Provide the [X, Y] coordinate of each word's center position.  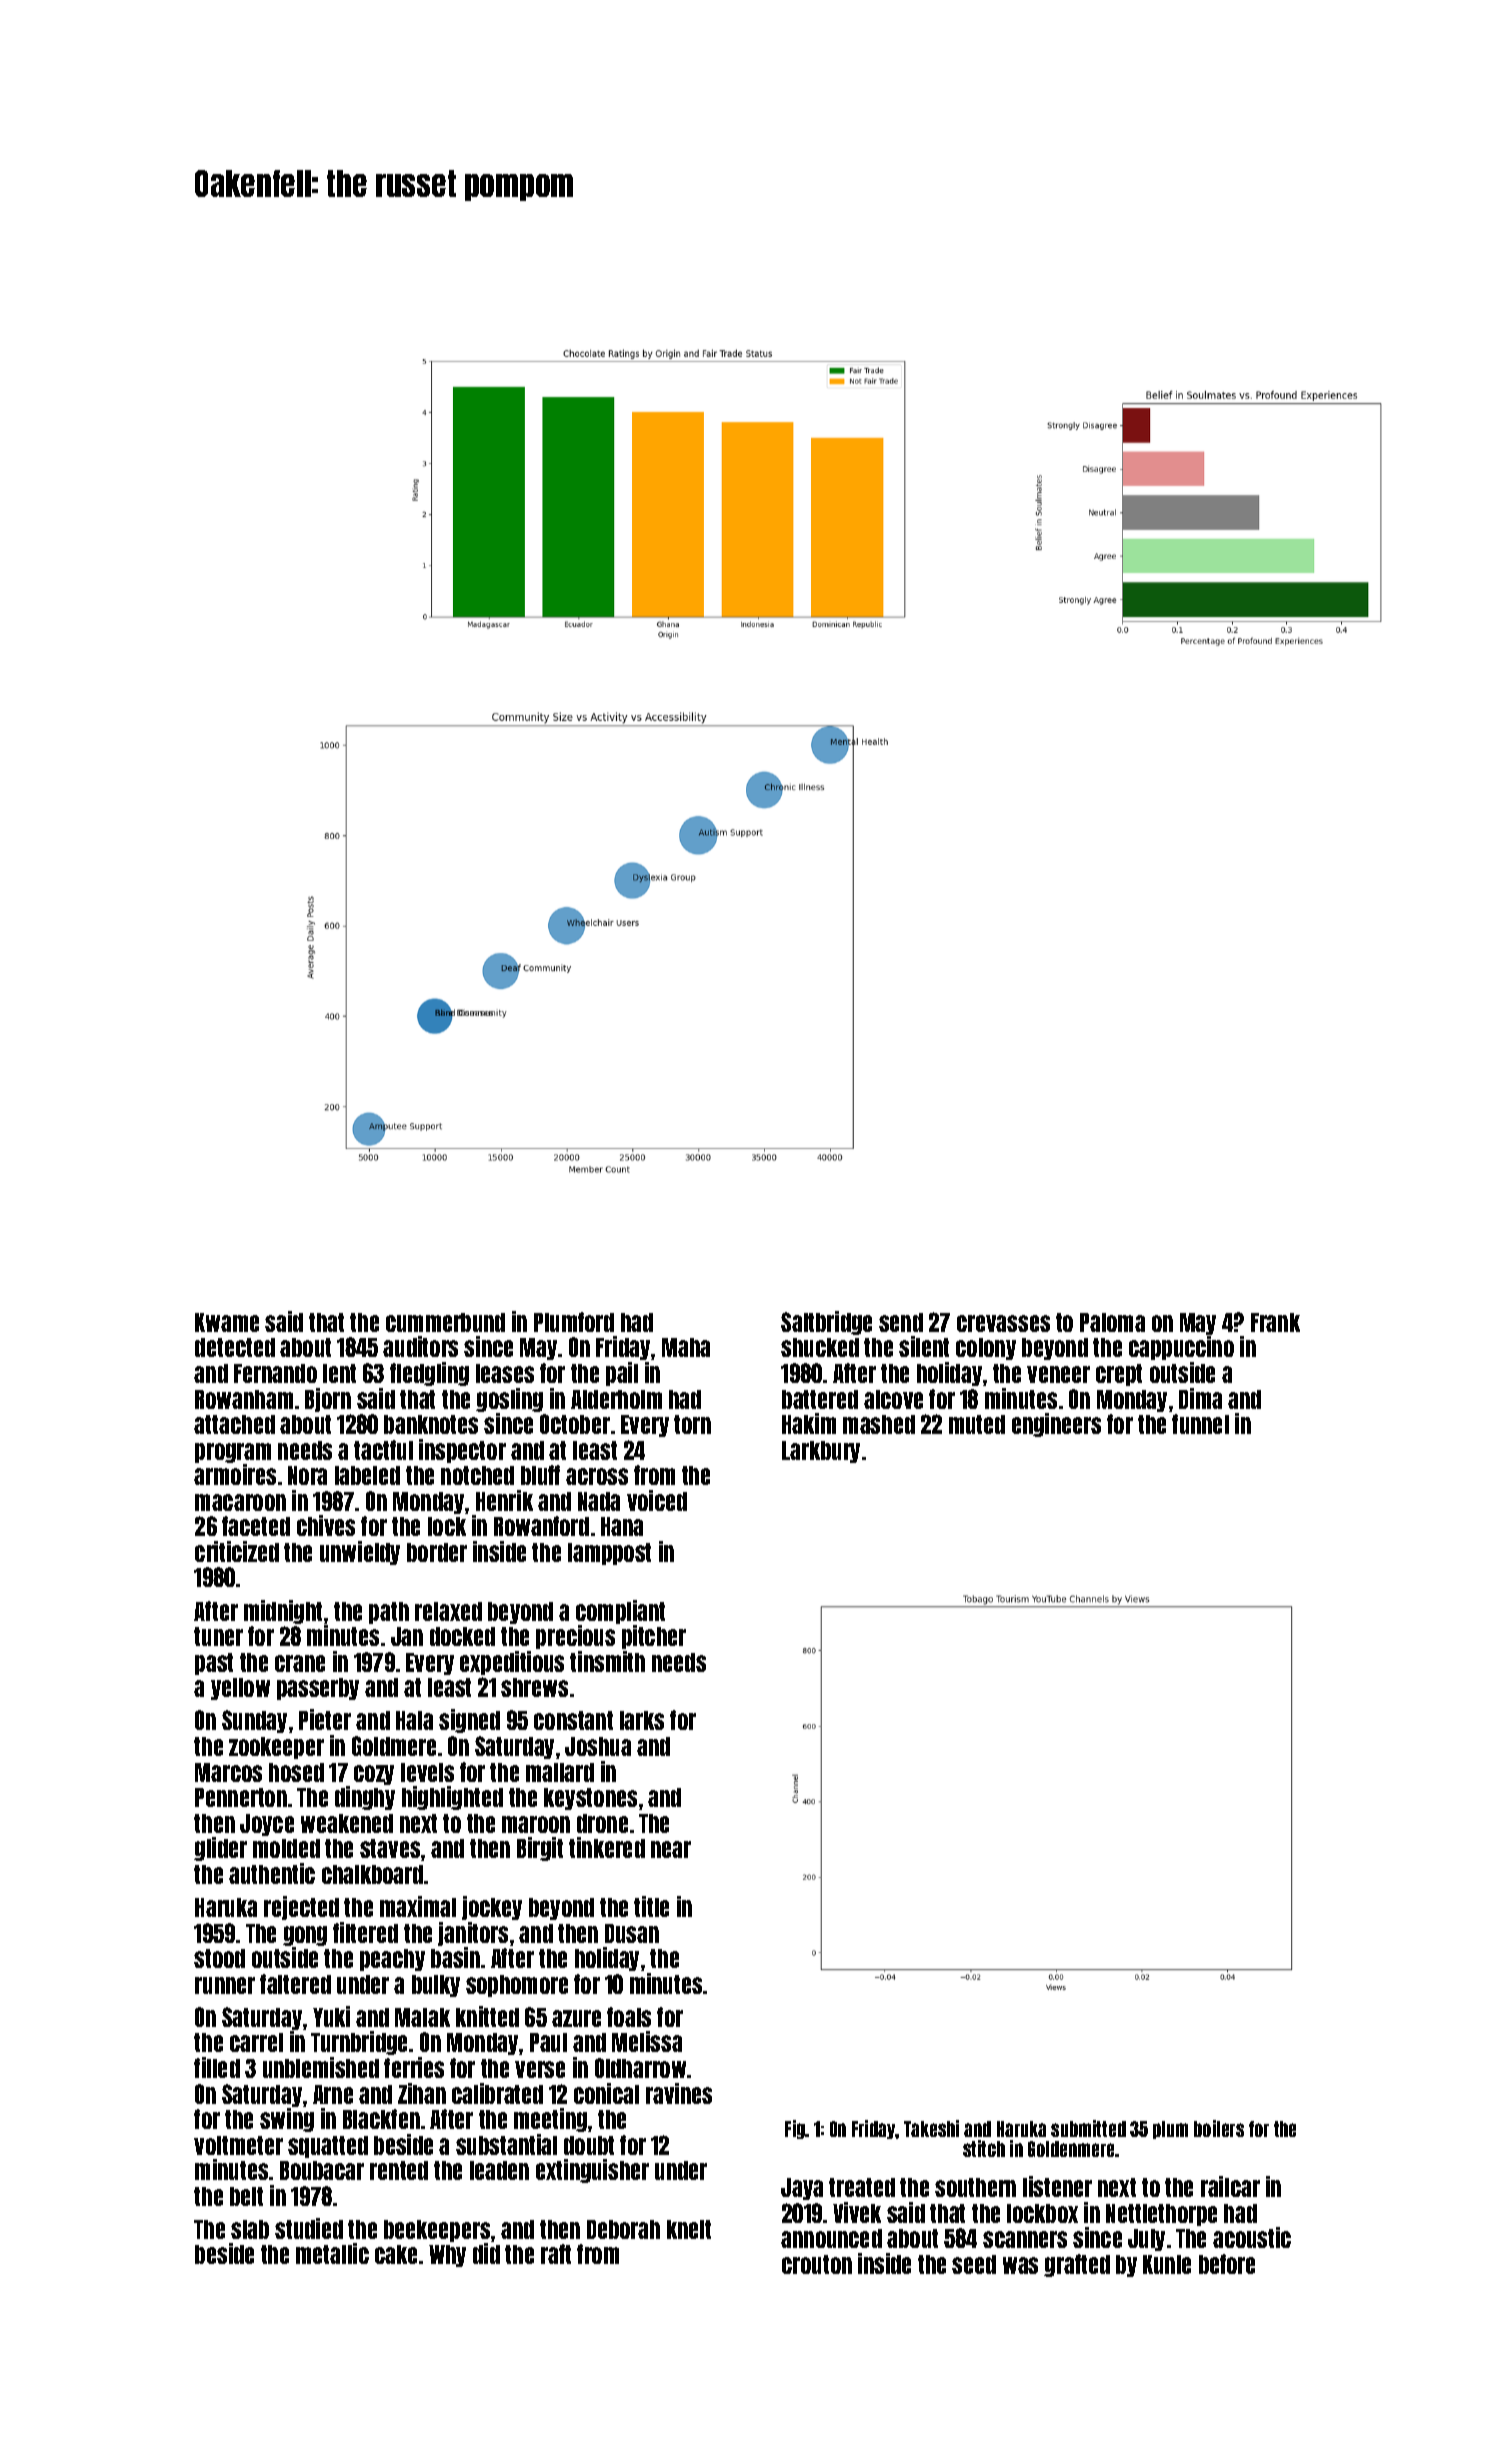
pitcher [654, 1637]
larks [642, 1720]
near [671, 1849]
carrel [256, 2042]
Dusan [632, 1933]
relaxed [448, 1611]
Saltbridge [826, 1323]
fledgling [429, 1374]
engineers [1056, 1425]
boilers [1219, 2128]
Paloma [1112, 1322]
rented [399, 2170]
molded [286, 1848]
